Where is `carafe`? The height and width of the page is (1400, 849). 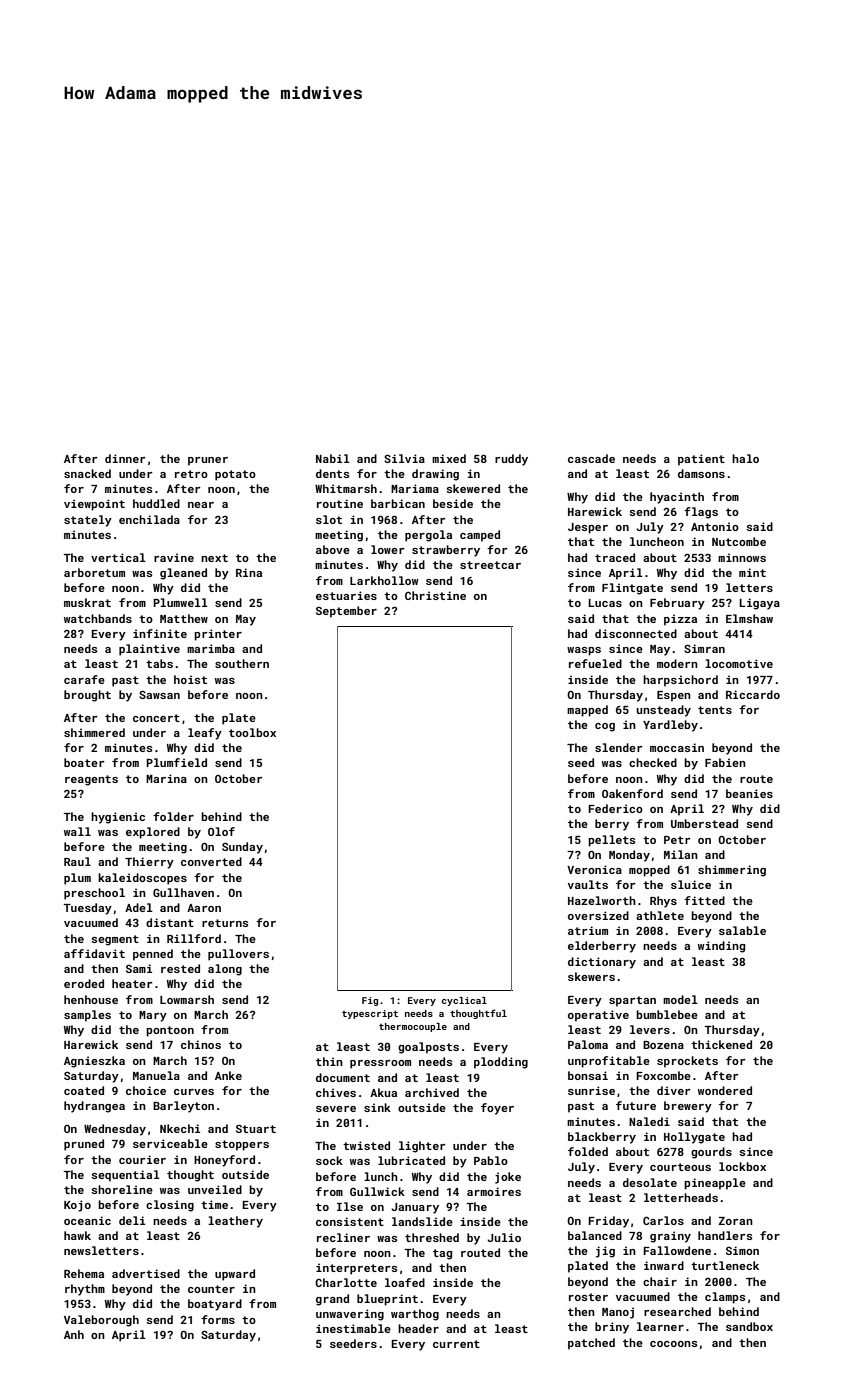 carafe is located at coordinates (84, 679).
